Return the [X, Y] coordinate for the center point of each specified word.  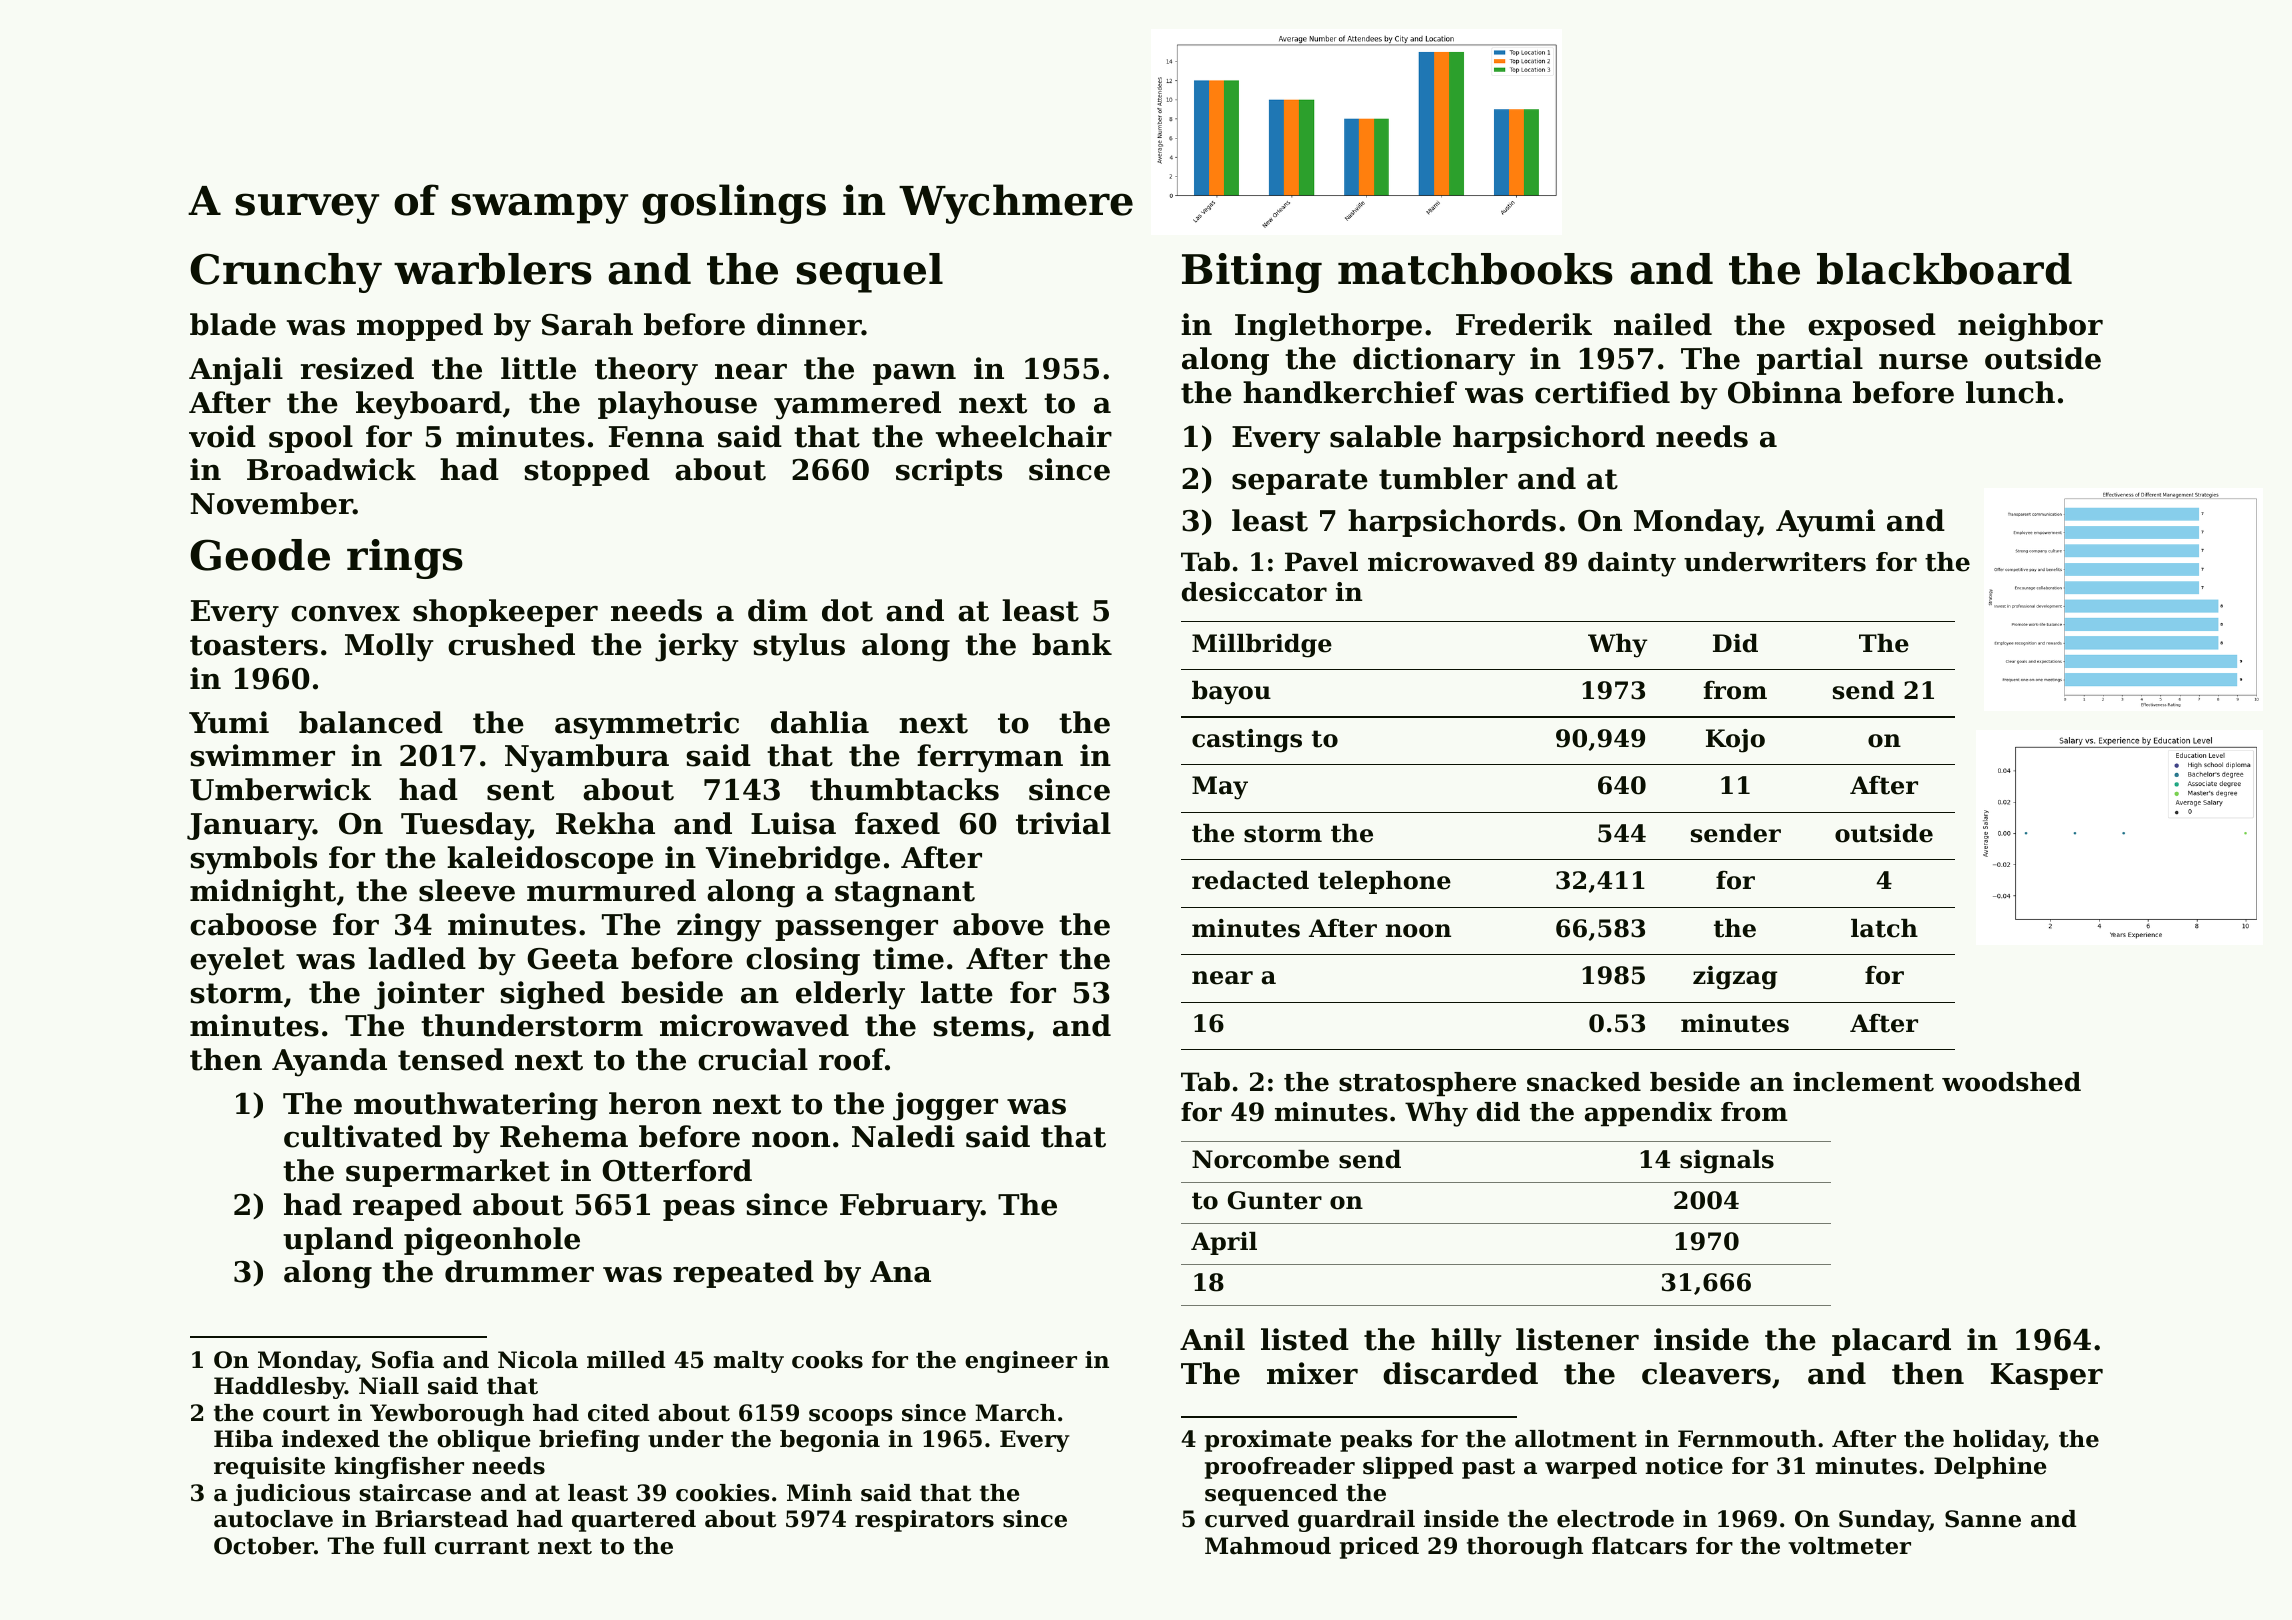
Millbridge [1262, 646]
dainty [1632, 564]
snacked [1584, 1082]
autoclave [273, 1519]
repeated [743, 1274]
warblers [493, 269]
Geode [260, 555]
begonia [830, 1441]
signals [1727, 1162]
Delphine [1990, 1468]
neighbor [2030, 327]
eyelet [237, 961]
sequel [870, 273]
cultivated [363, 1136]
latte [957, 992]
